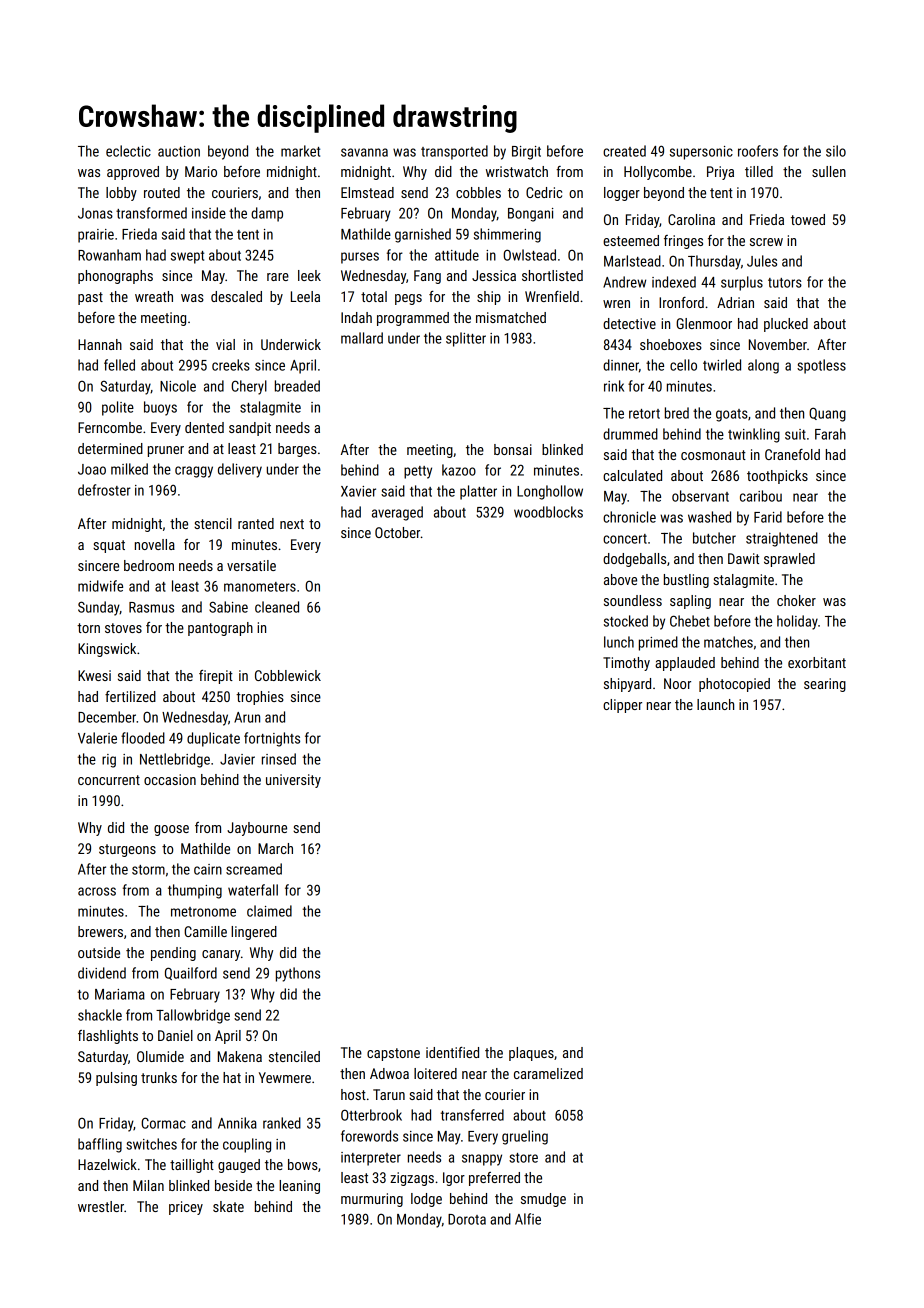 Image resolution: width=924 pixels, height=1308 pixels. What do you see at coordinates (796, 600) in the page?
I see `choker` at bounding box center [796, 600].
